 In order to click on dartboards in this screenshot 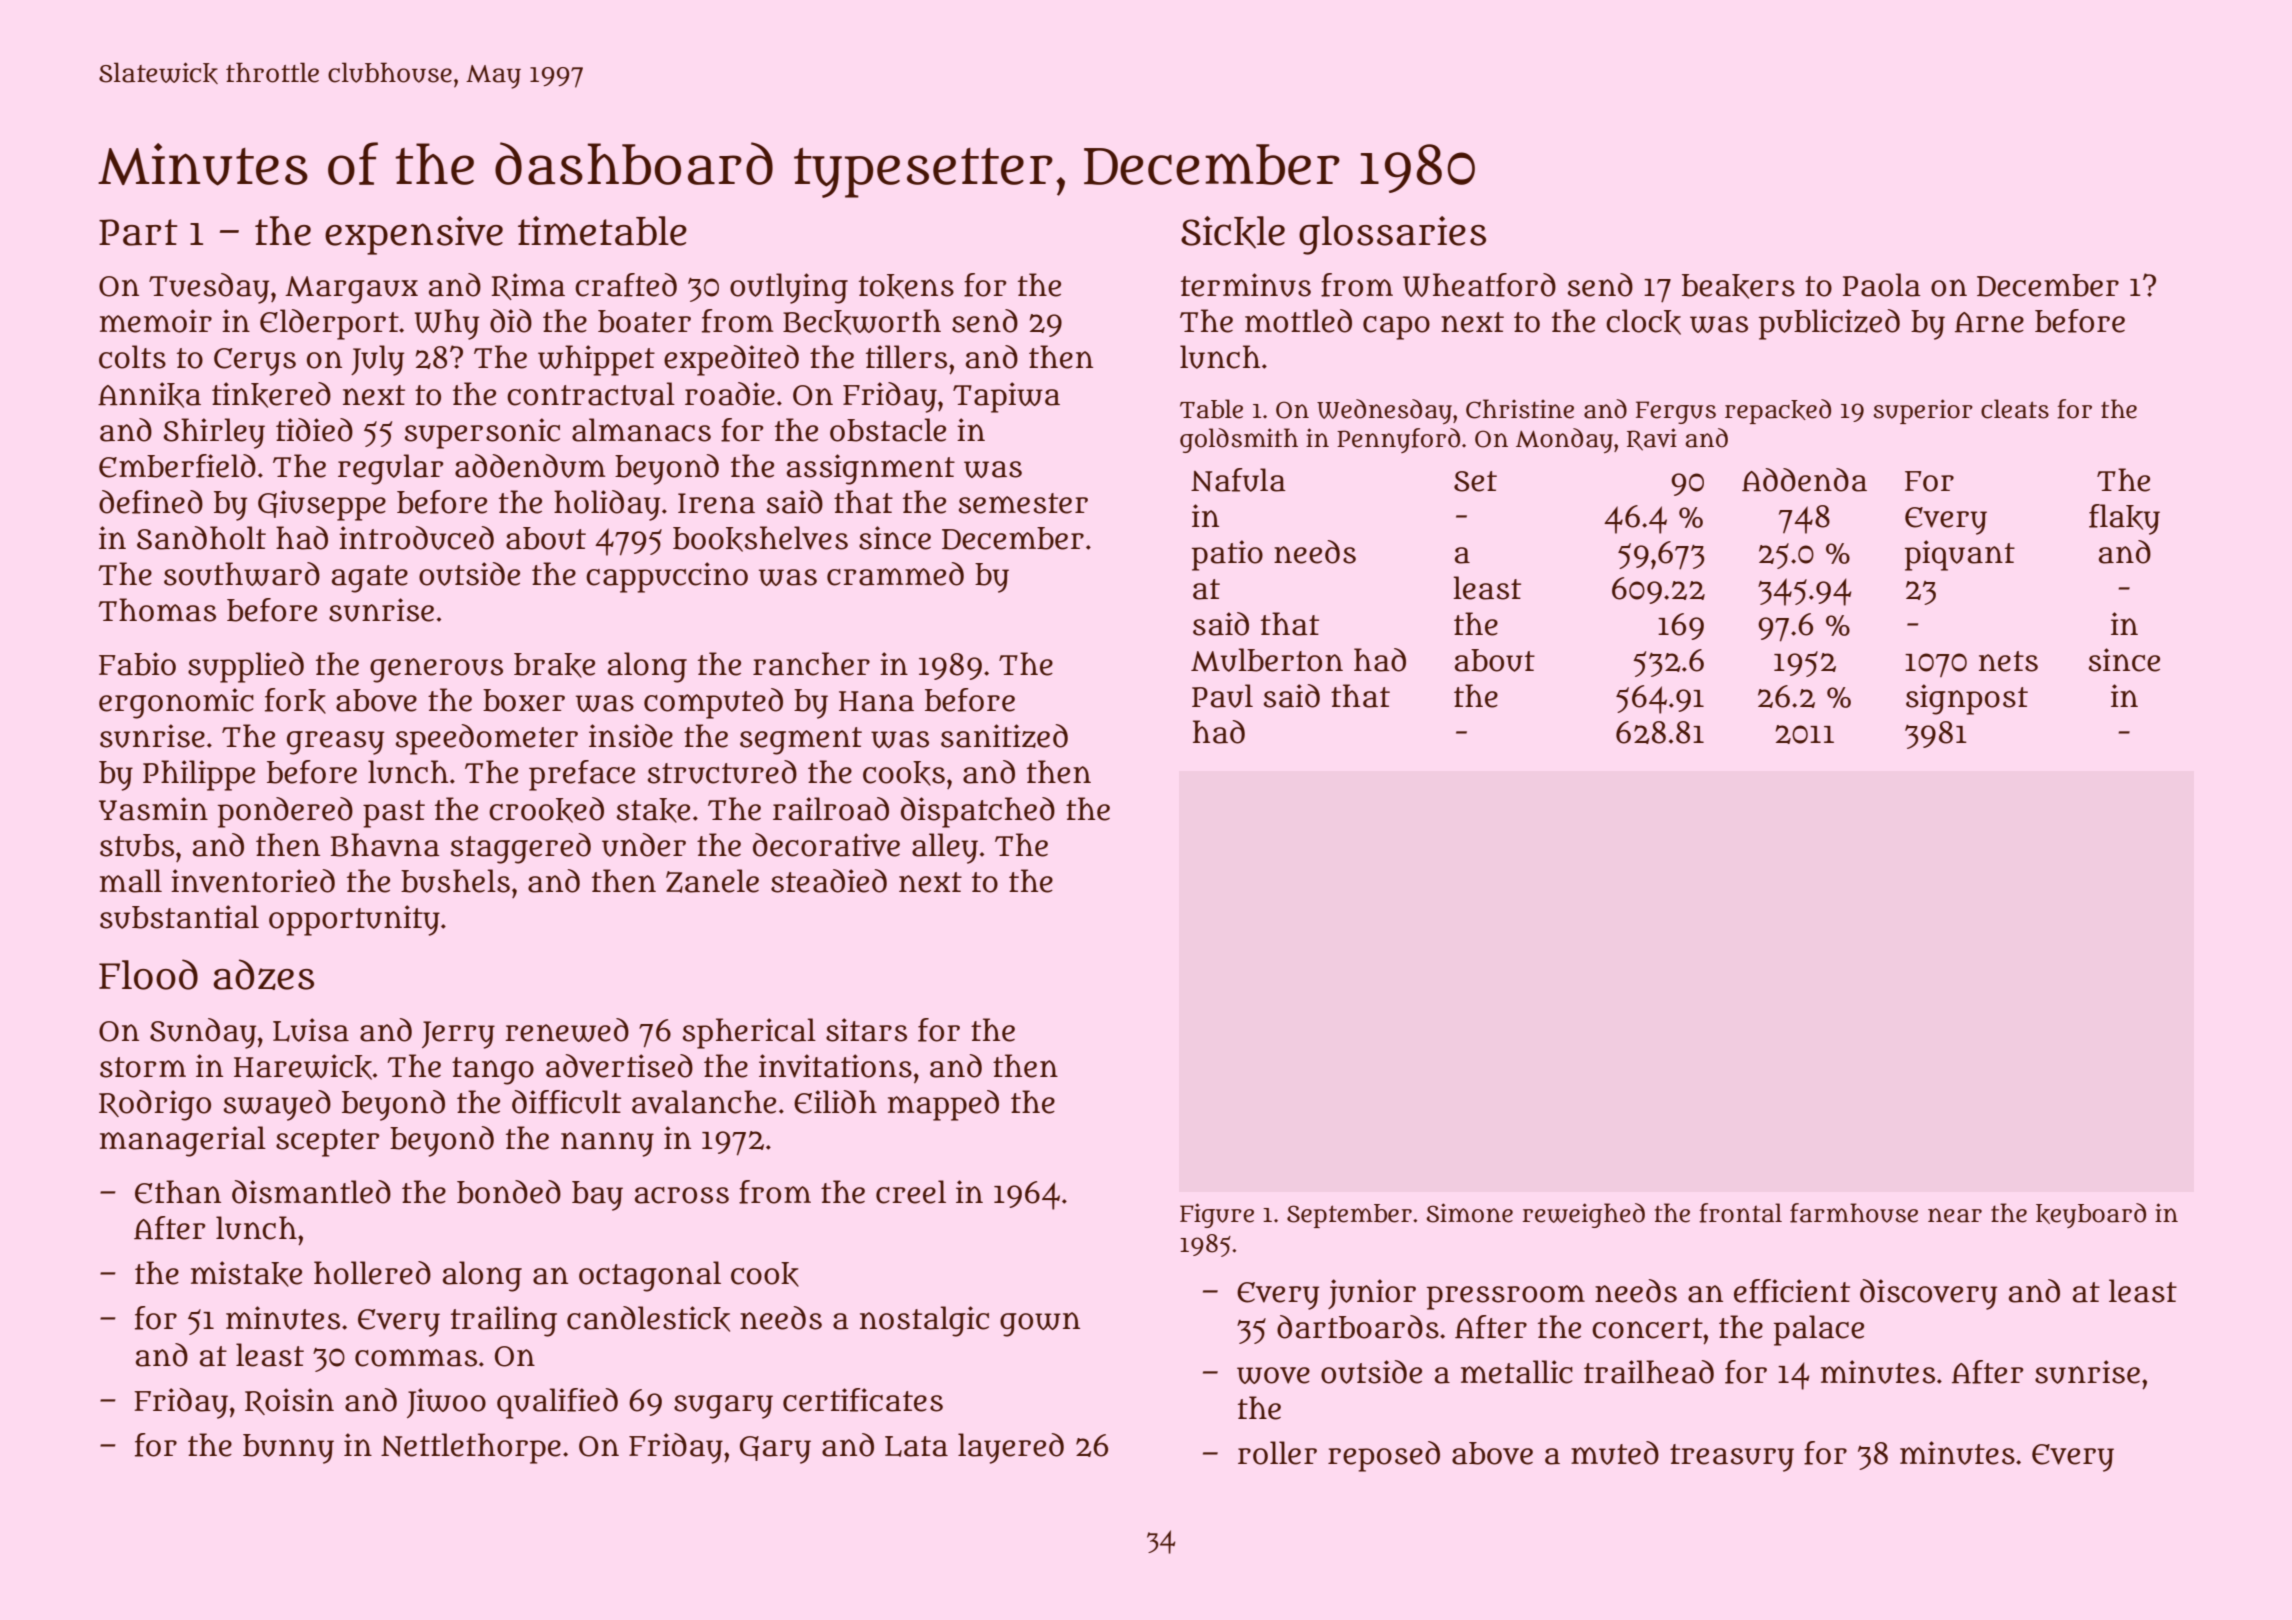, I will do `click(1358, 1327)`.
